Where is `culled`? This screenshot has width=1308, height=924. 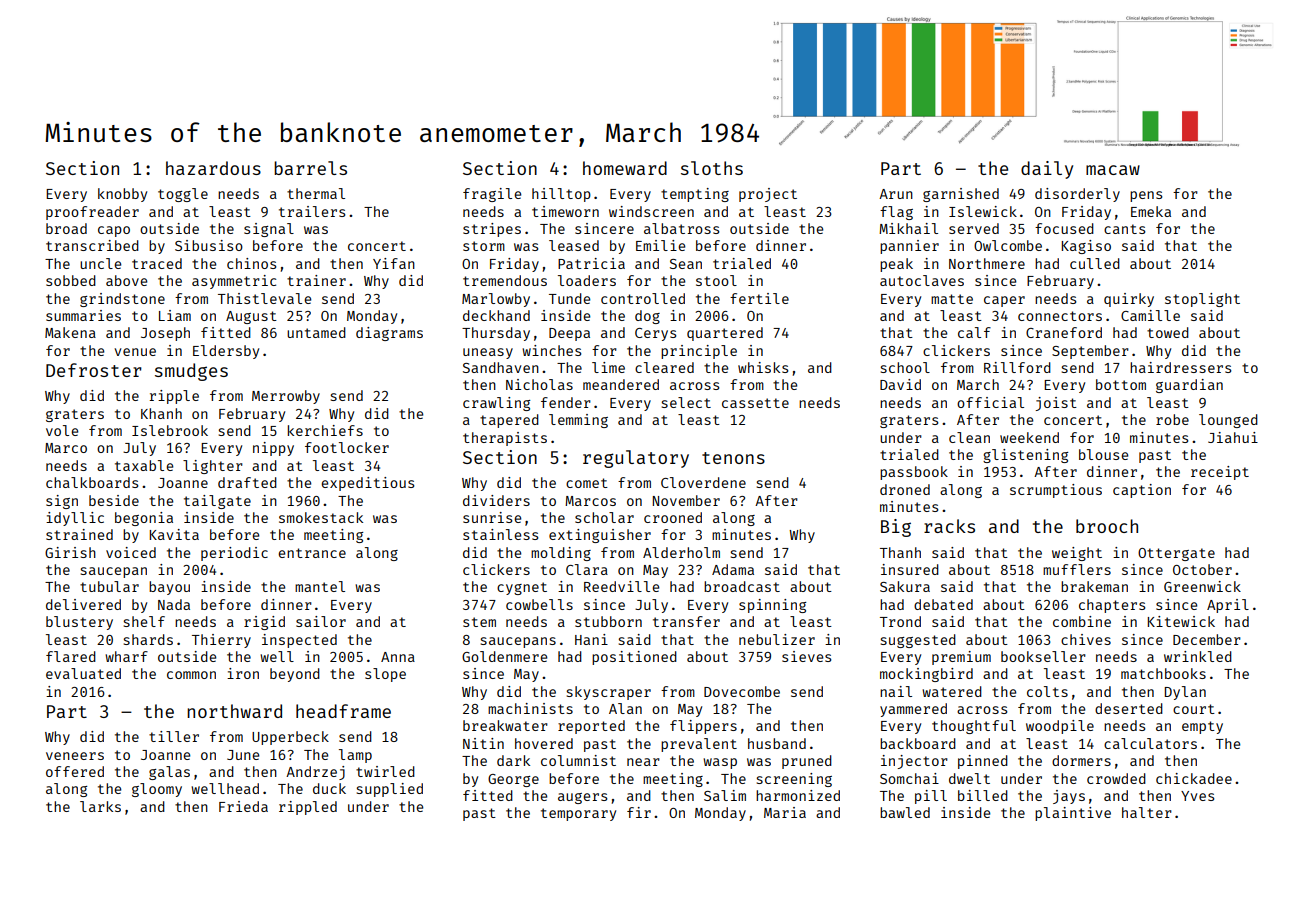
culled is located at coordinates (1095, 263).
